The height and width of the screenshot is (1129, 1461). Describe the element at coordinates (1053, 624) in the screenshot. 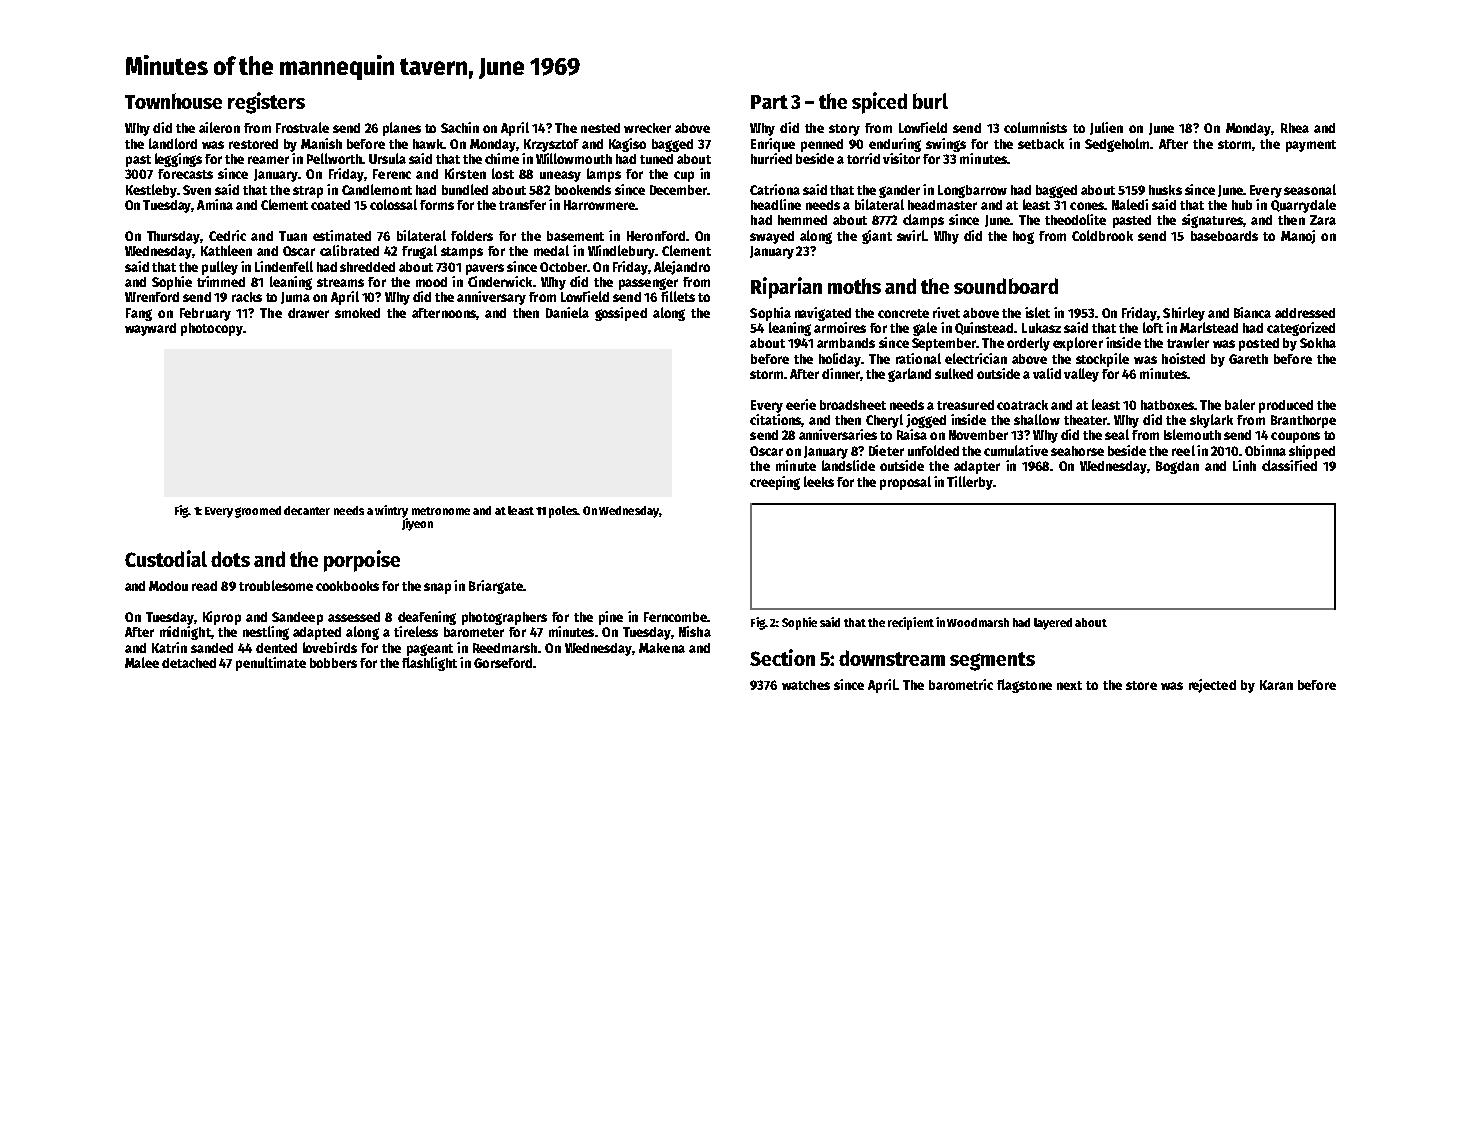

I see `layered` at that location.
